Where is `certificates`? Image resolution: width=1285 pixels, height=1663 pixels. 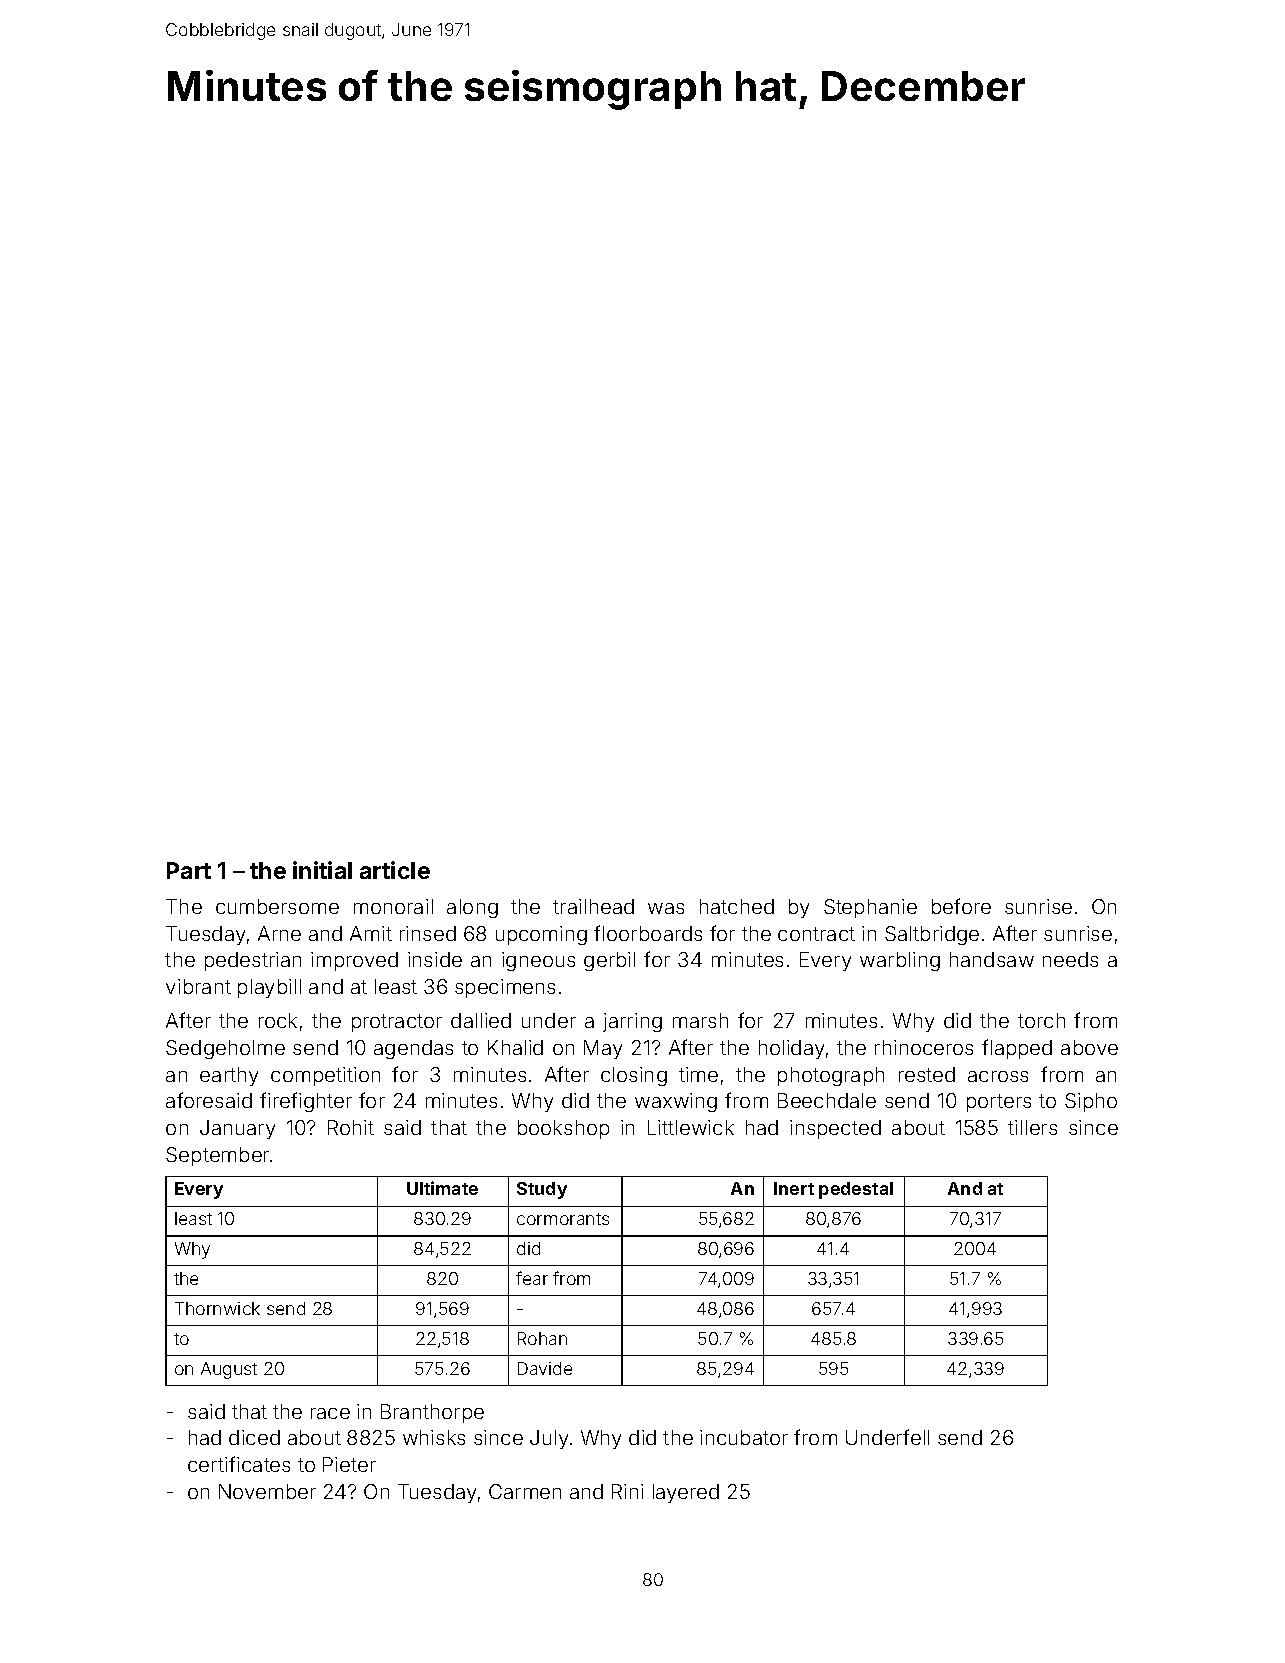 certificates is located at coordinates (239, 1464).
